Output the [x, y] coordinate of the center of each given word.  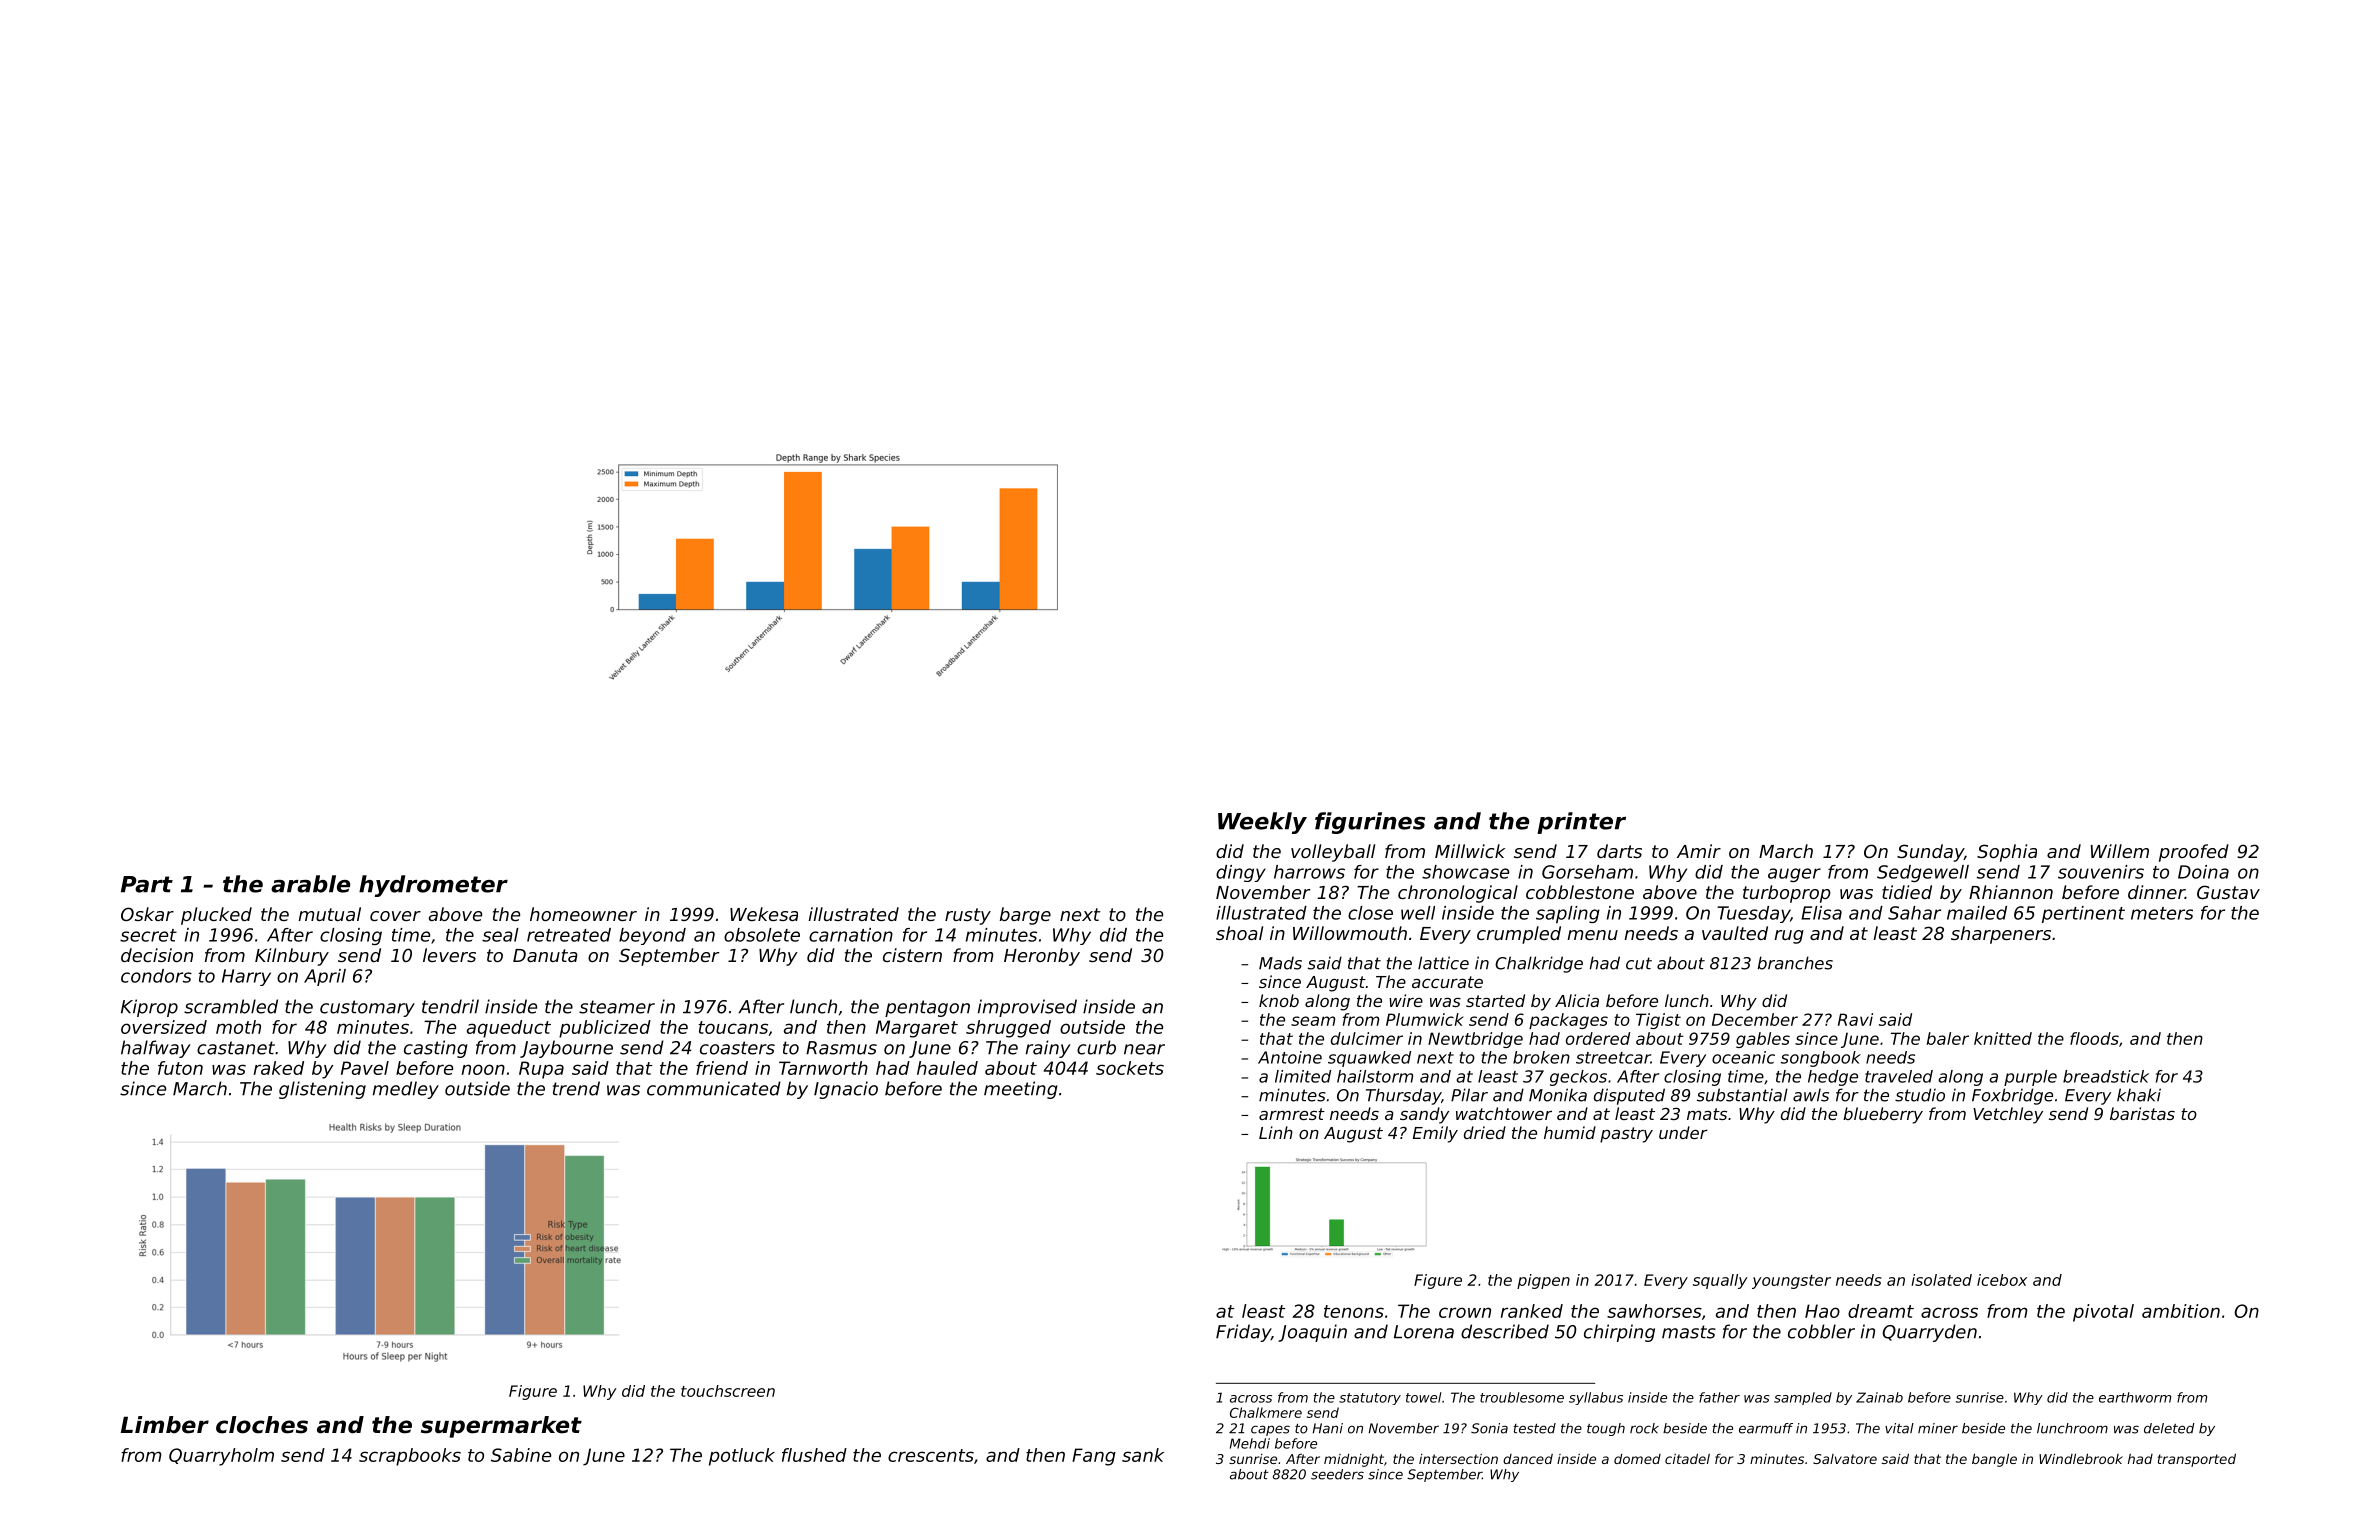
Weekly [1262, 823]
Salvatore [1845, 1459]
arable [310, 884]
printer [1581, 823]
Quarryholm [221, 1457]
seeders [1337, 1474]
